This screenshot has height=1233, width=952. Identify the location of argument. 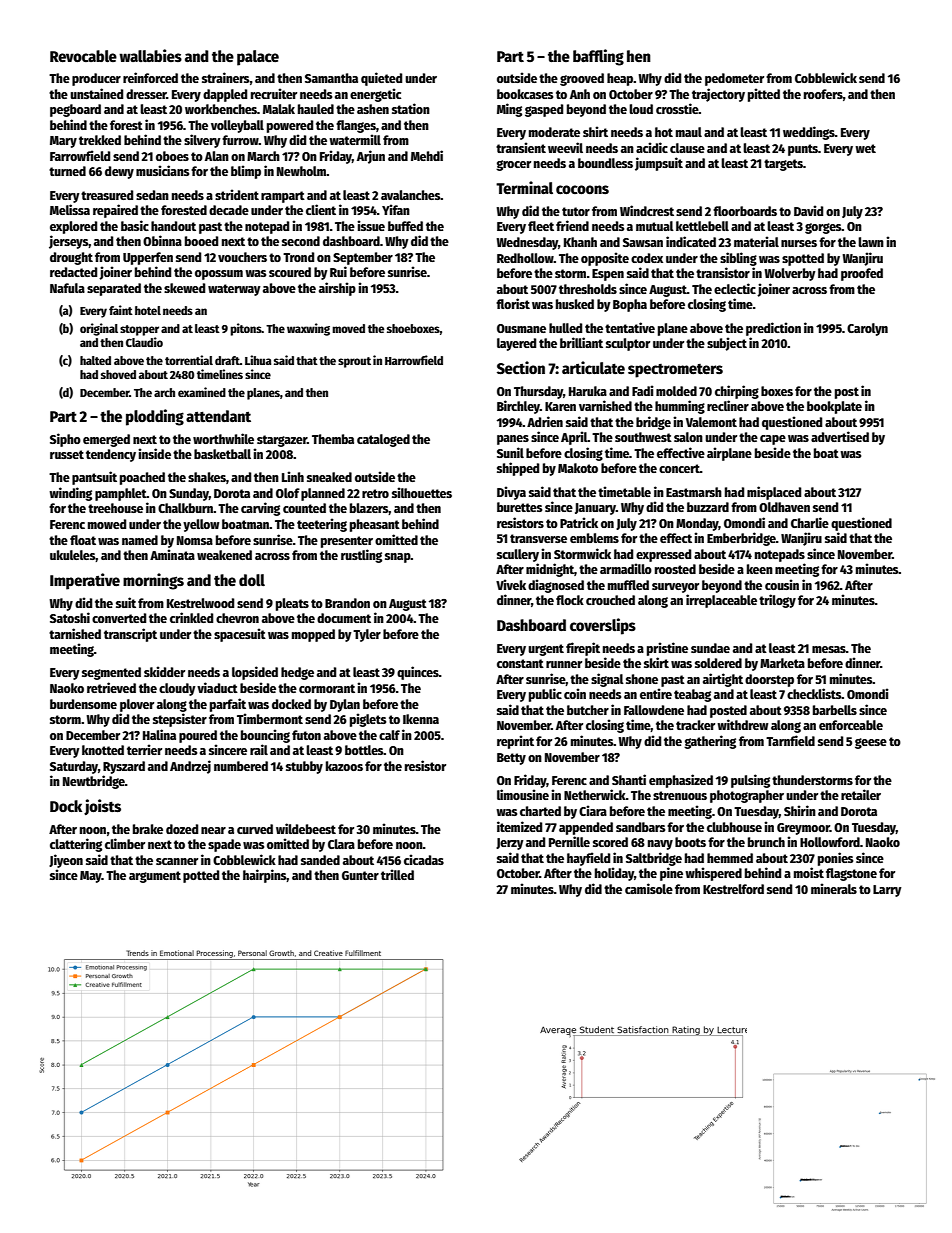
(155, 877).
